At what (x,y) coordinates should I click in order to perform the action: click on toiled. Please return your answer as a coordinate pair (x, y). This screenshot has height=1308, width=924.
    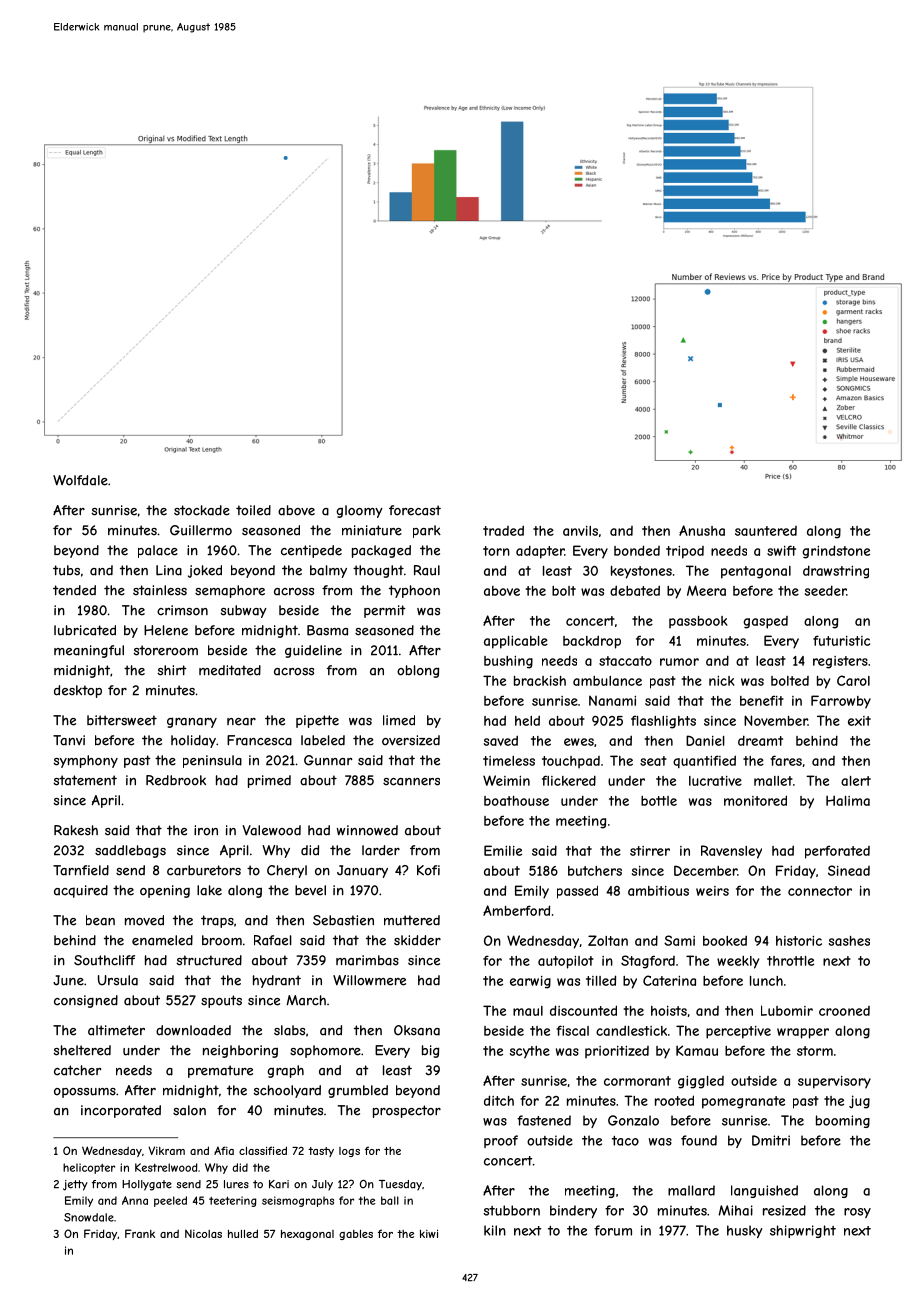
    Looking at the image, I should click on (253, 510).
